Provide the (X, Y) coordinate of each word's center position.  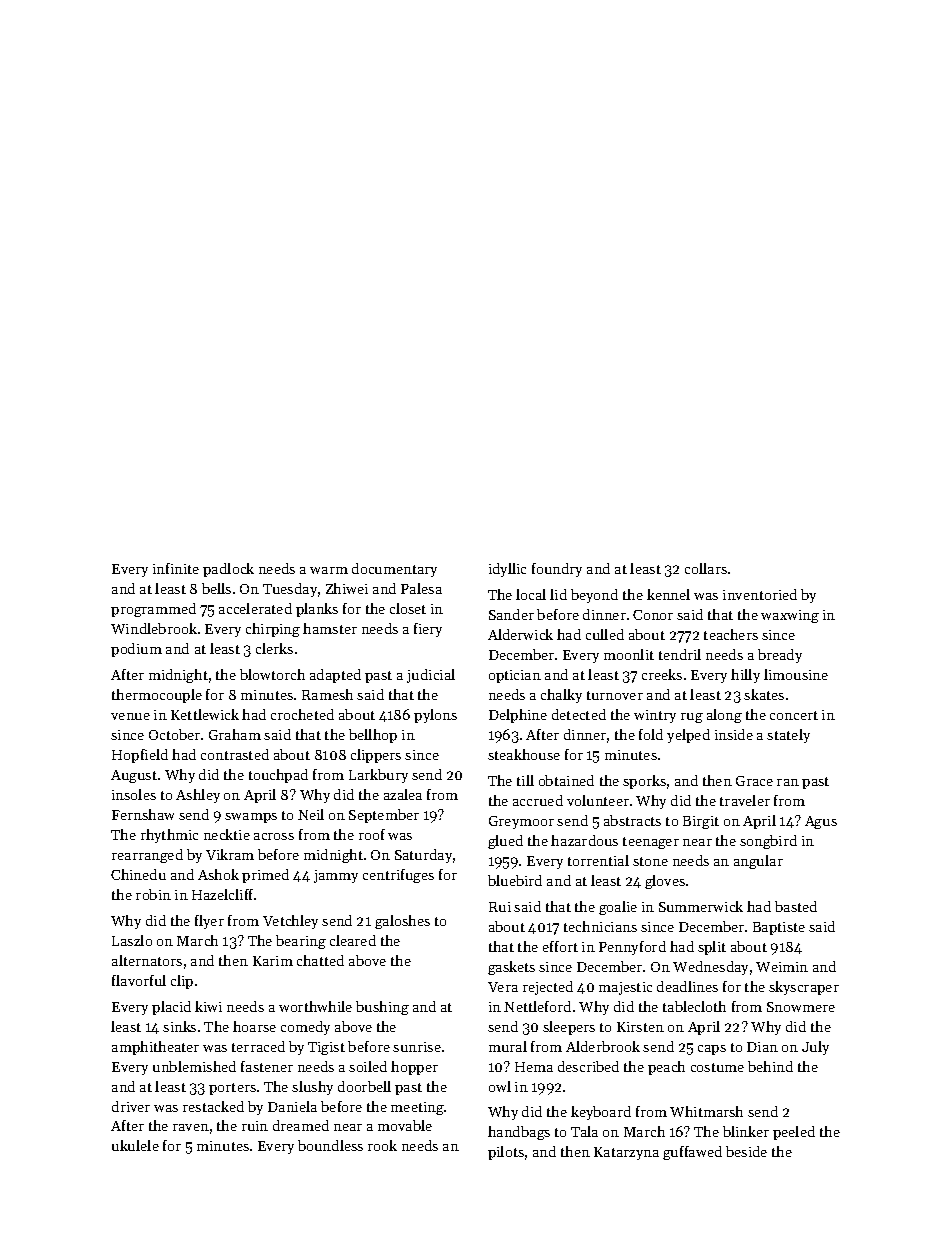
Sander (511, 614)
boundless (330, 1145)
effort (560, 946)
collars (706, 568)
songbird (768, 842)
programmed (153, 610)
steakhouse (524, 754)
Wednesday (710, 968)
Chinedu (138, 874)
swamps (251, 818)
